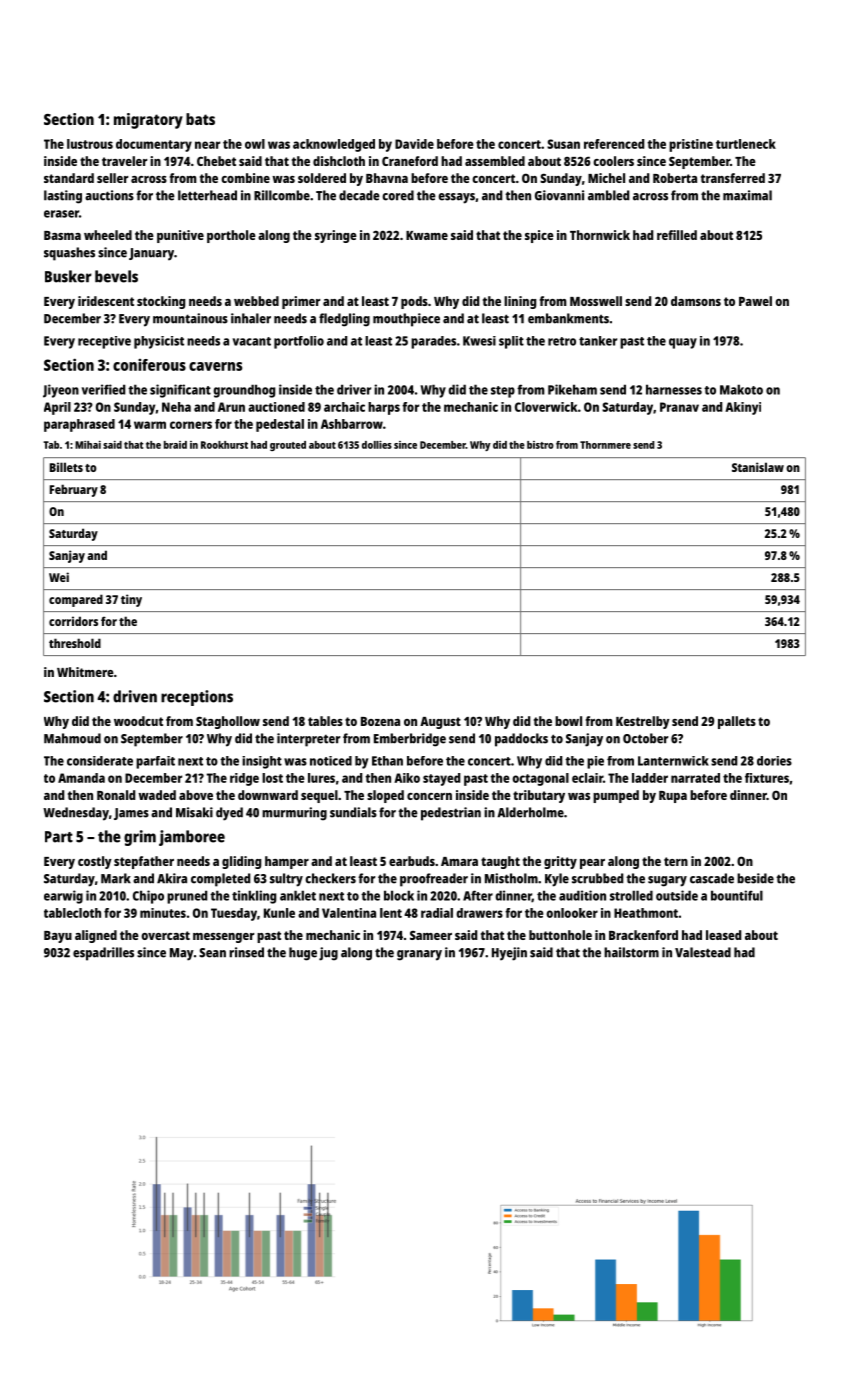 Image resolution: width=849 pixels, height=1400 pixels. Describe the element at coordinates (231, 236) in the image. I see `porthole` at that location.
